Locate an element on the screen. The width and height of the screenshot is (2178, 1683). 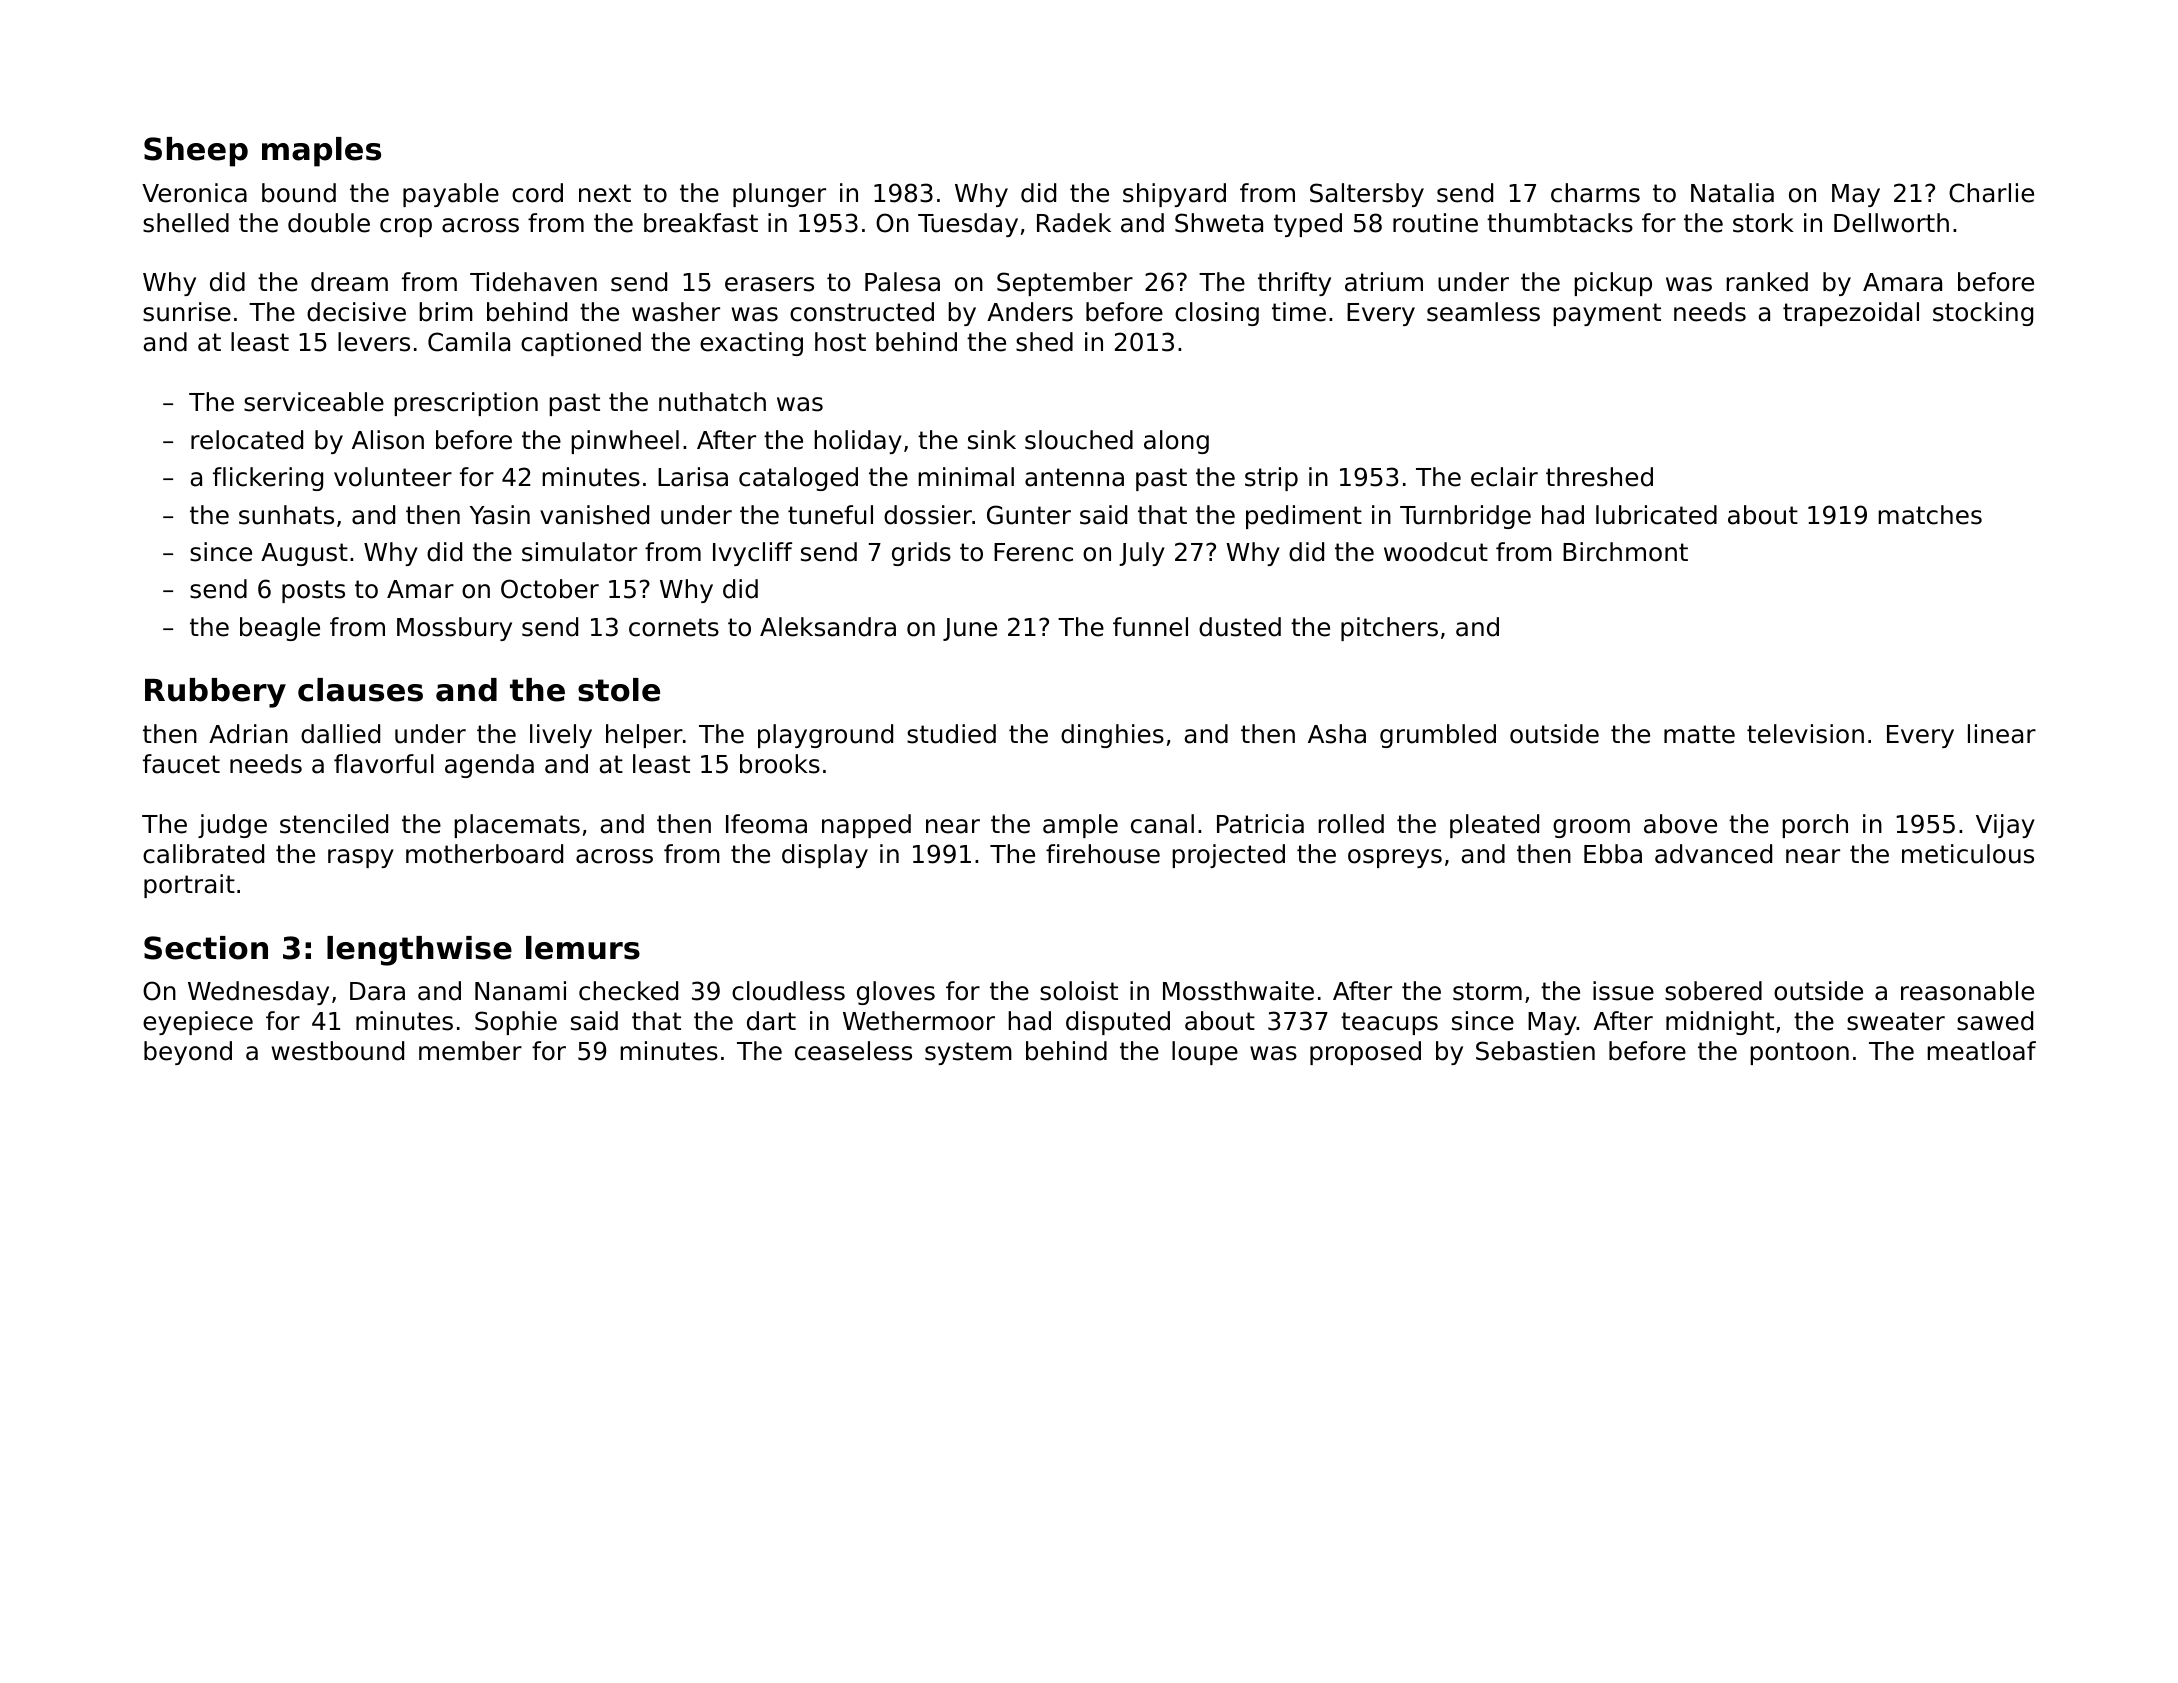
funnel is located at coordinates (1150, 627).
